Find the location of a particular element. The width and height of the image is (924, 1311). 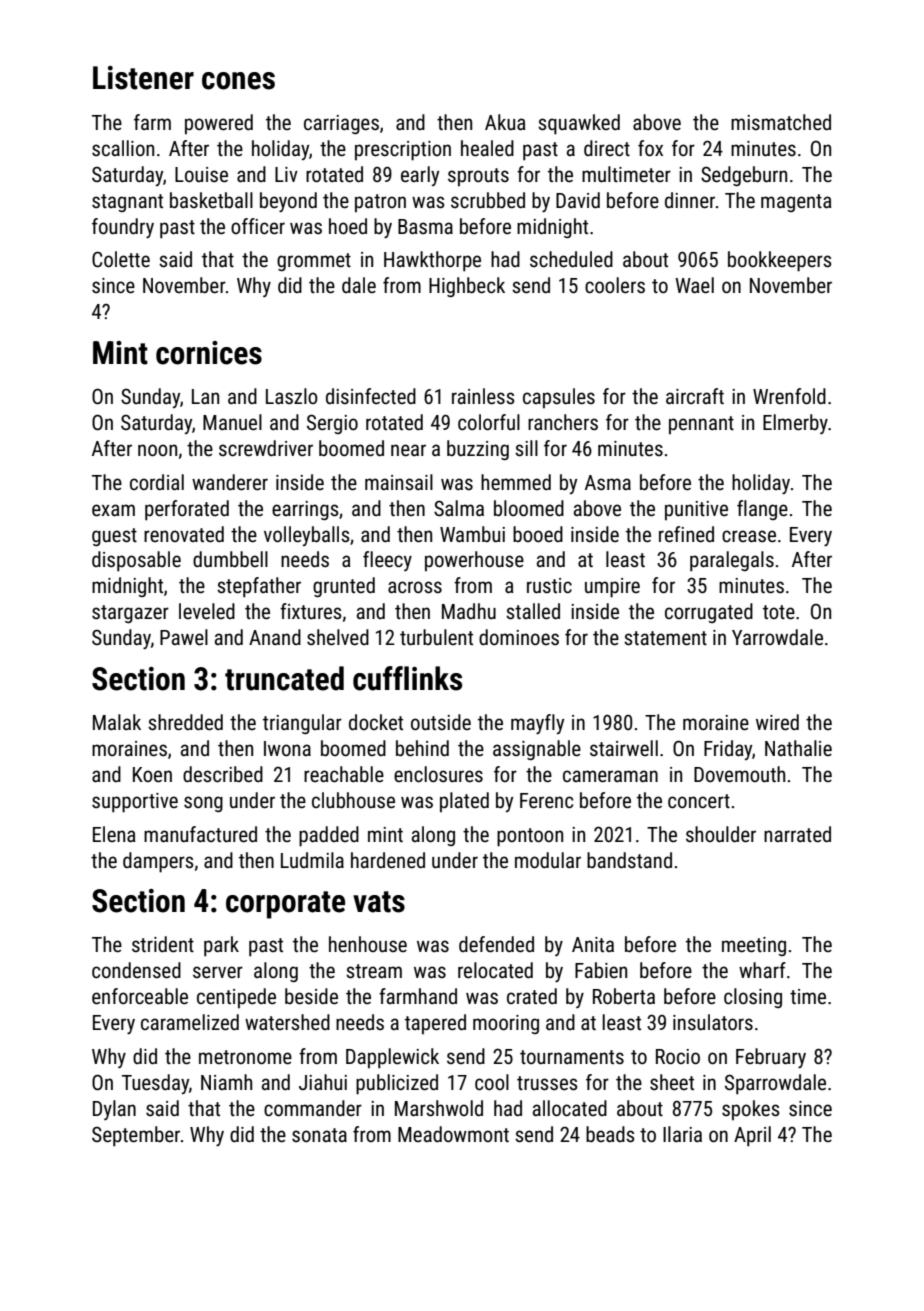

perforated is located at coordinates (187, 510).
